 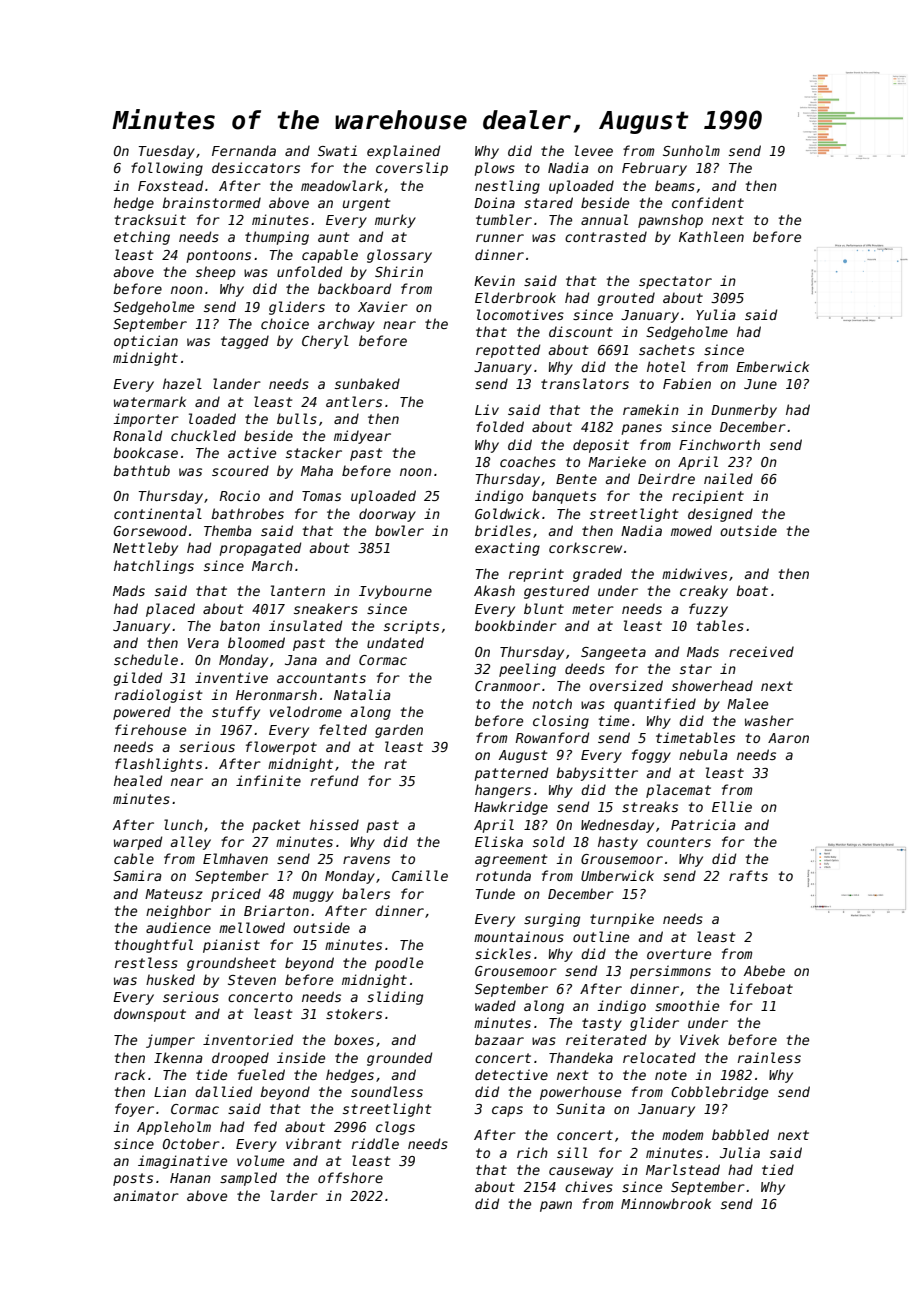 I want to click on placed, so click(x=170, y=610).
